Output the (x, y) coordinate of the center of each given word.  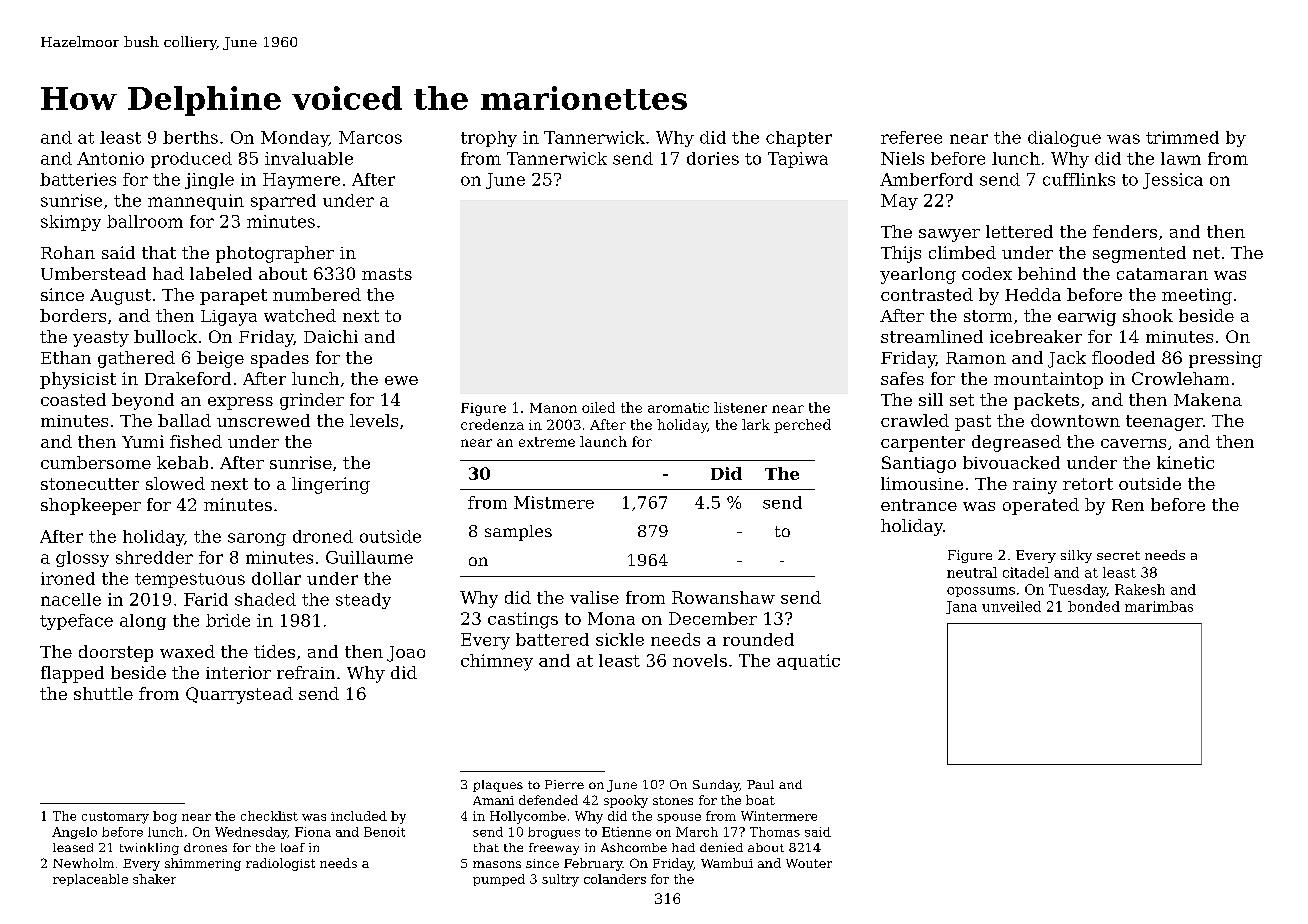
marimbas (1159, 606)
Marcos (370, 137)
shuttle (103, 693)
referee (911, 137)
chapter (799, 139)
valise (594, 597)
